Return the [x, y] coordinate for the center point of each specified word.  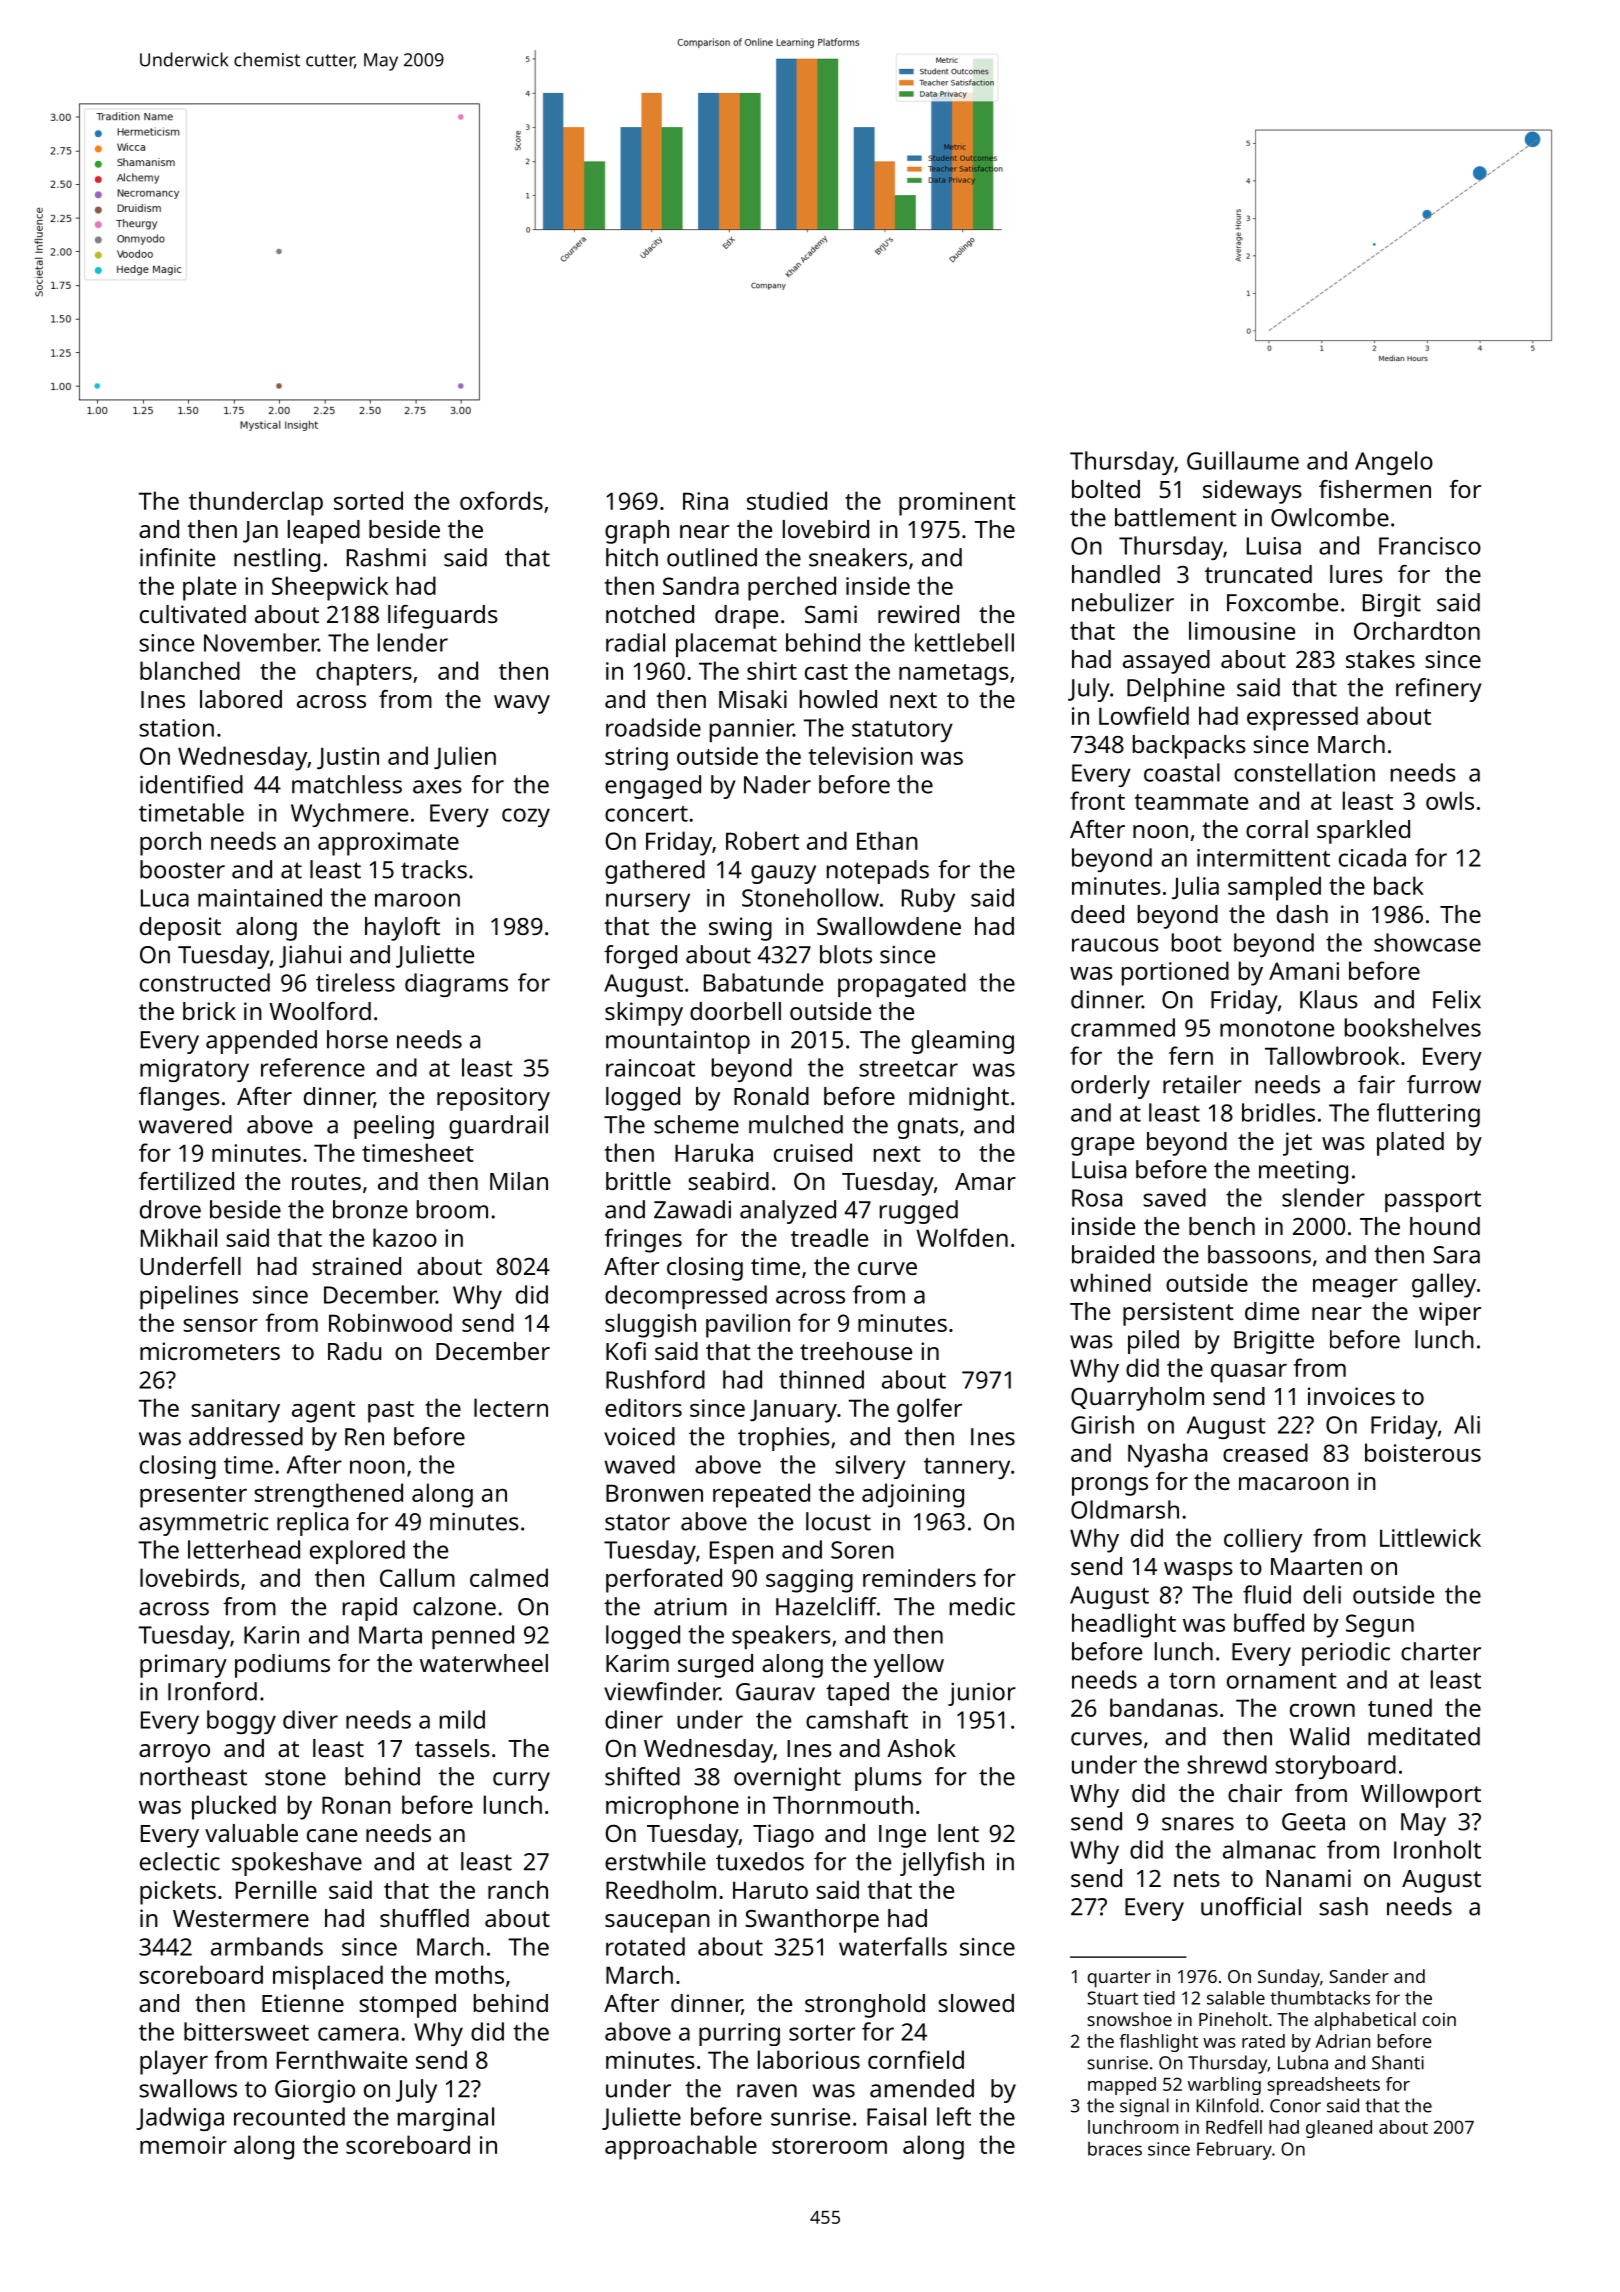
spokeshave [297, 1864]
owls [1450, 800]
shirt [772, 670]
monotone [1277, 1029]
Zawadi [692, 1209]
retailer [1202, 1084]
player [174, 2062]
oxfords [501, 500]
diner [634, 1719]
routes [326, 1182]
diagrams [456, 985]
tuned [1400, 1707]
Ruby [928, 900]
